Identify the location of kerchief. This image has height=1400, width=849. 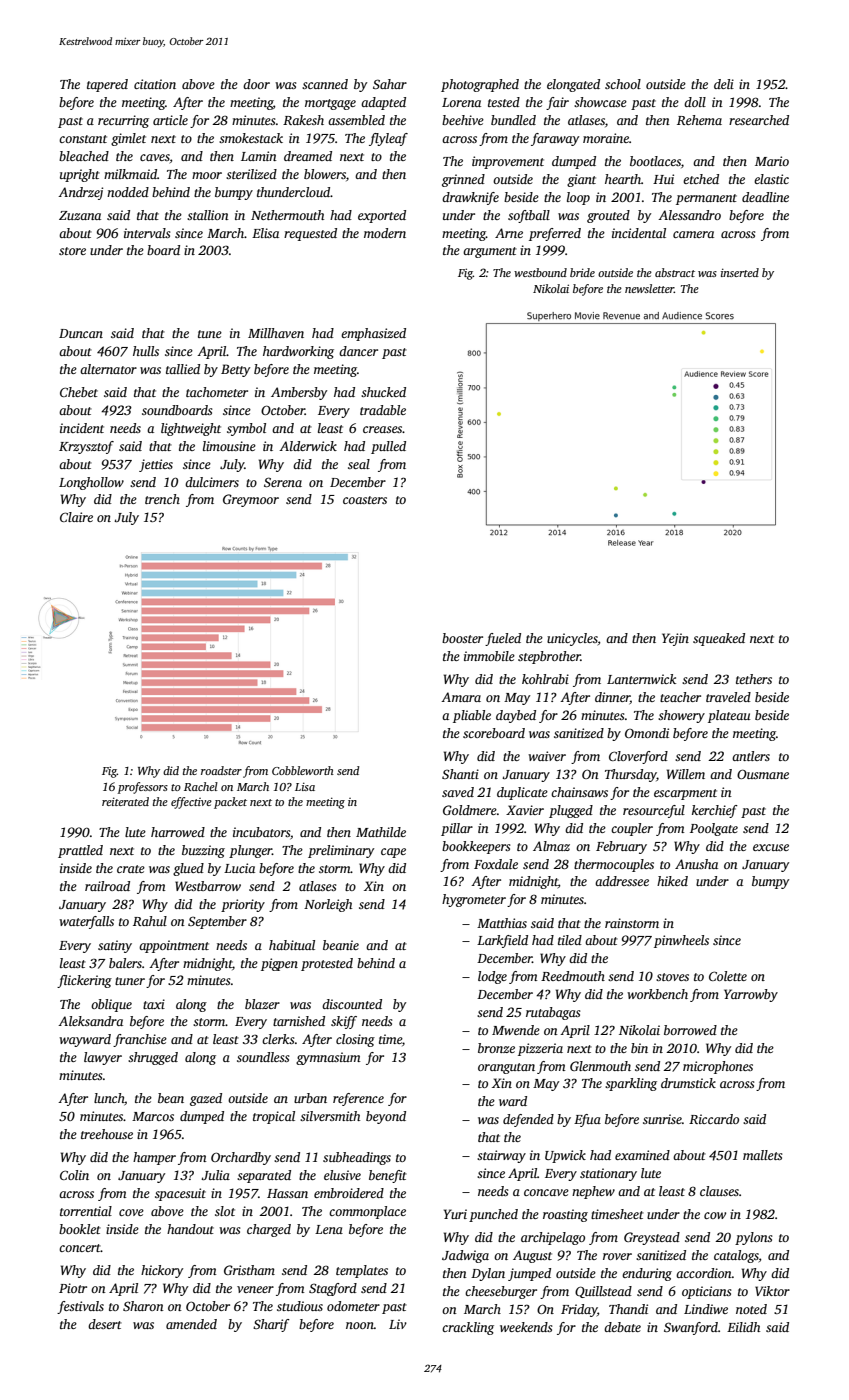
(715, 811).
